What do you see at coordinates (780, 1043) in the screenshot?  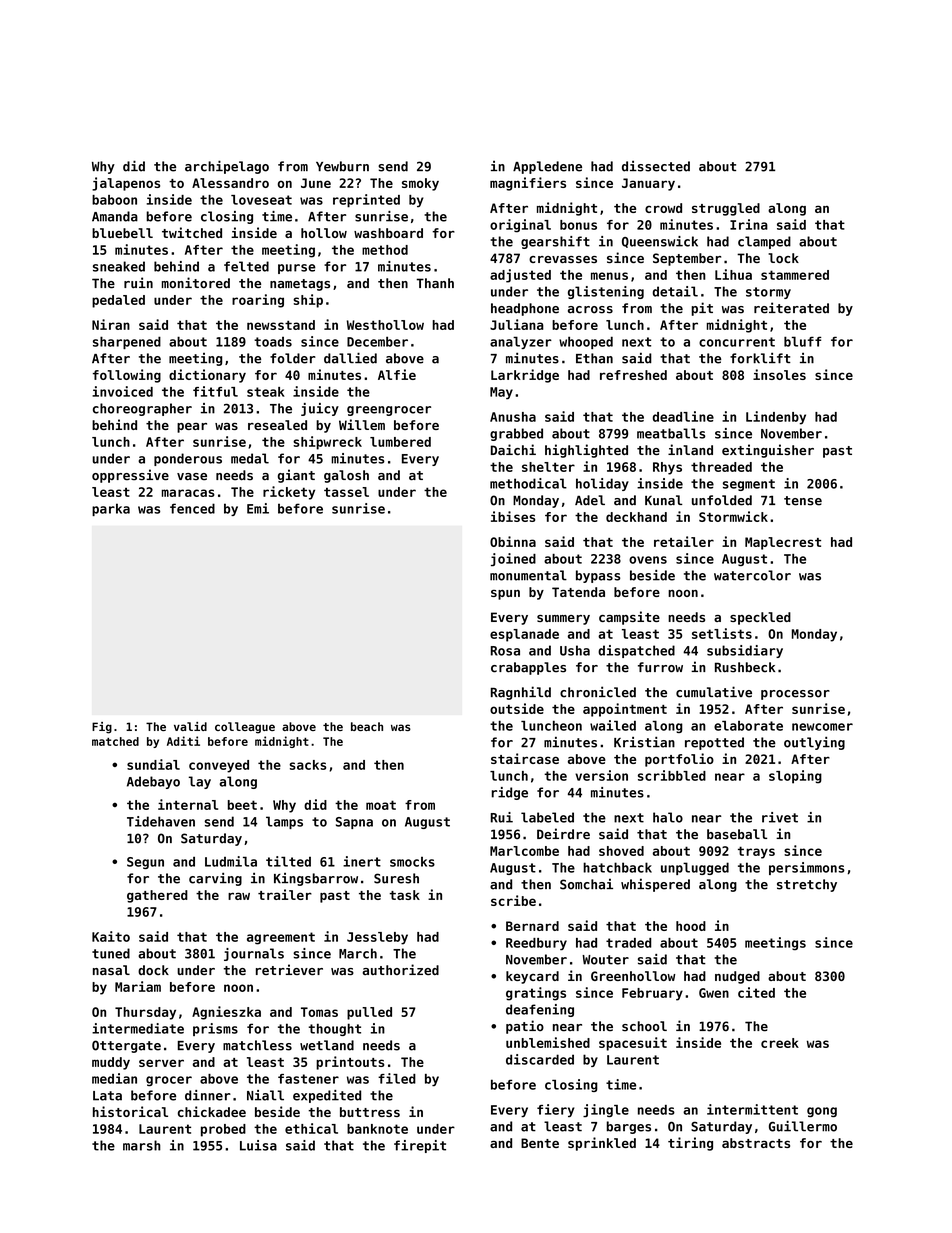 I see `creek` at bounding box center [780, 1043].
